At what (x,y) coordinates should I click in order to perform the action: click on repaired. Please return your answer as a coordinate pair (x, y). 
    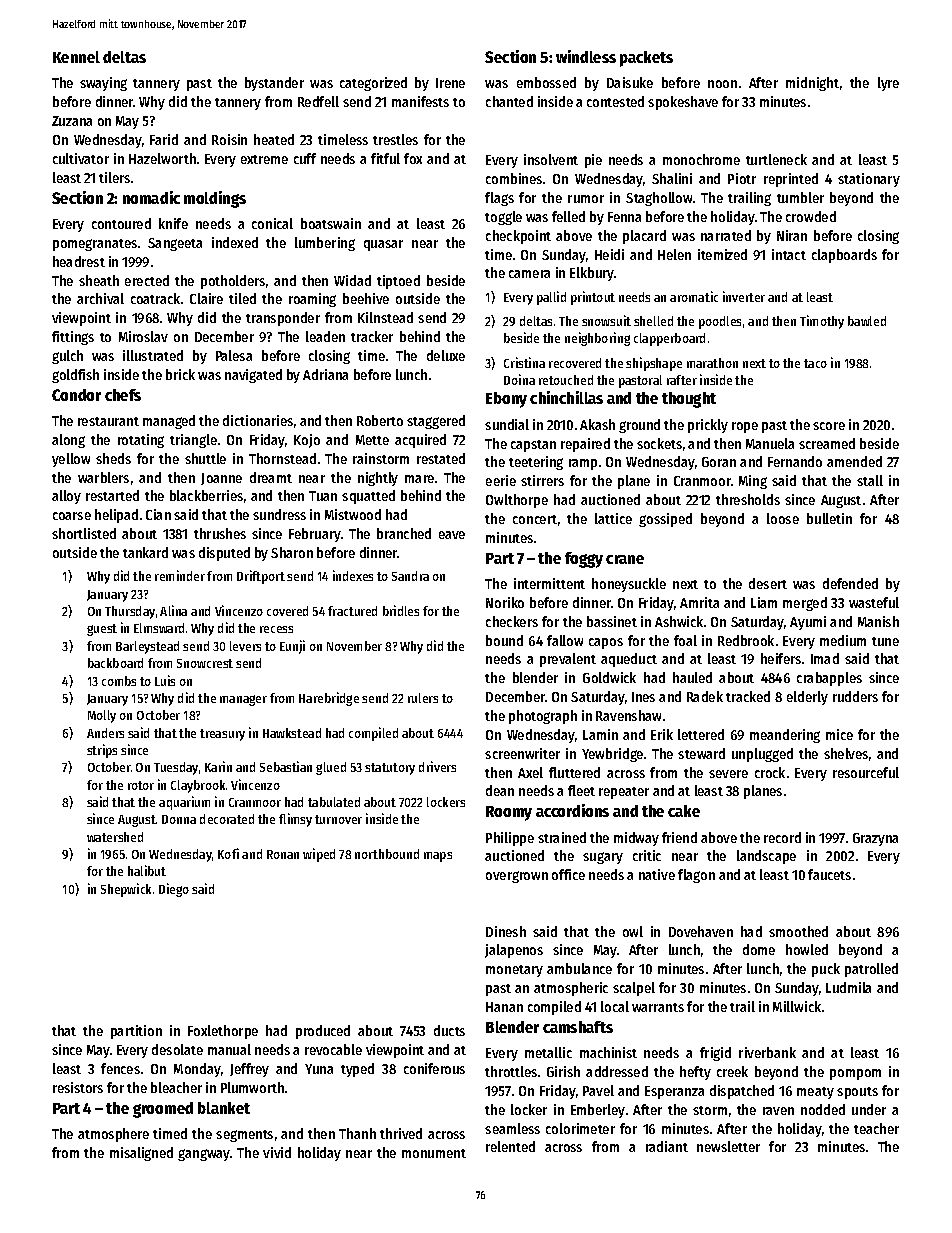
    Looking at the image, I should click on (585, 445).
